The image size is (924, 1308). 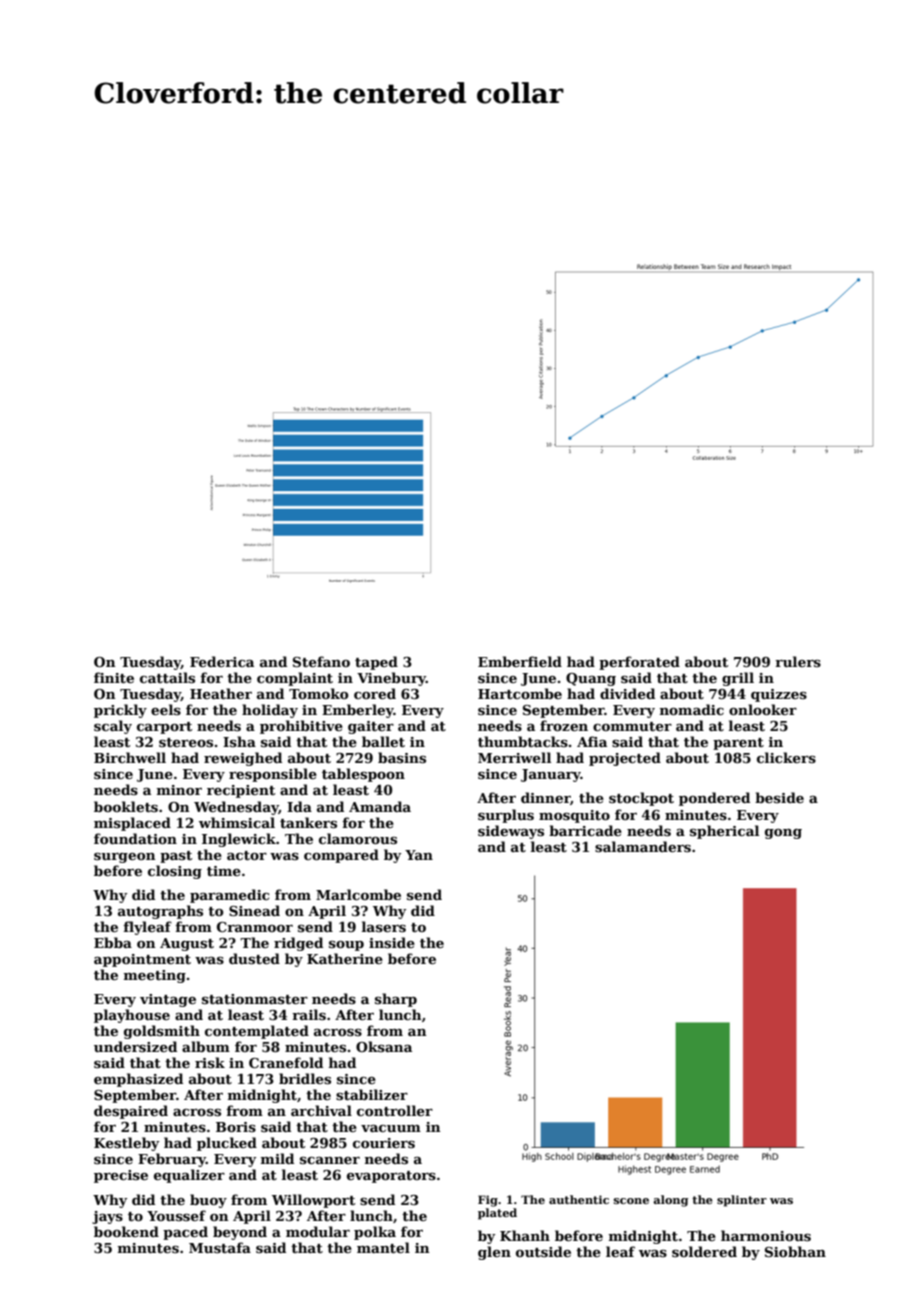 What do you see at coordinates (372, 1094) in the screenshot?
I see `stabilizer` at bounding box center [372, 1094].
